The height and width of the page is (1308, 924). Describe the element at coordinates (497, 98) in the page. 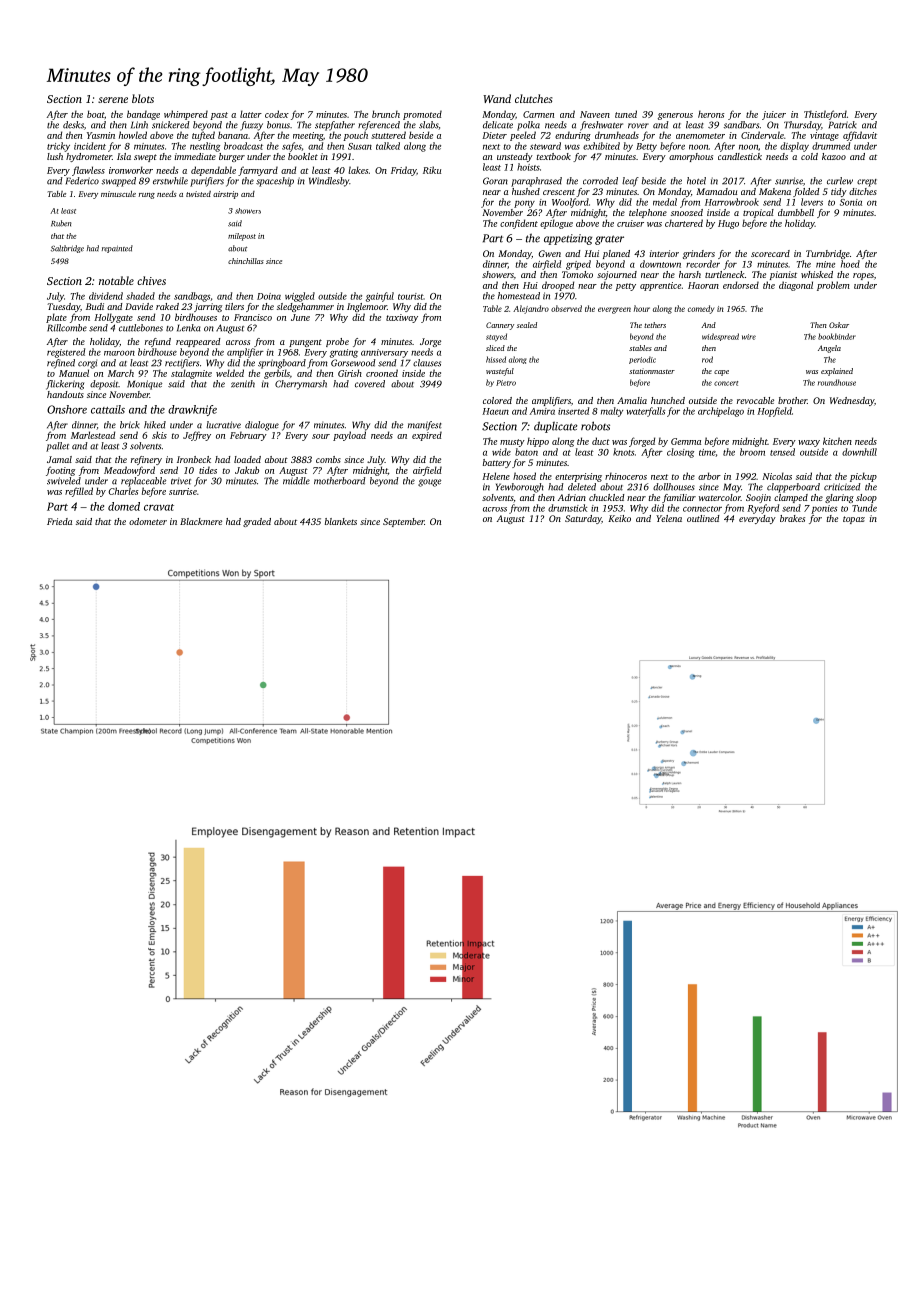

I see `Wand` at that location.
